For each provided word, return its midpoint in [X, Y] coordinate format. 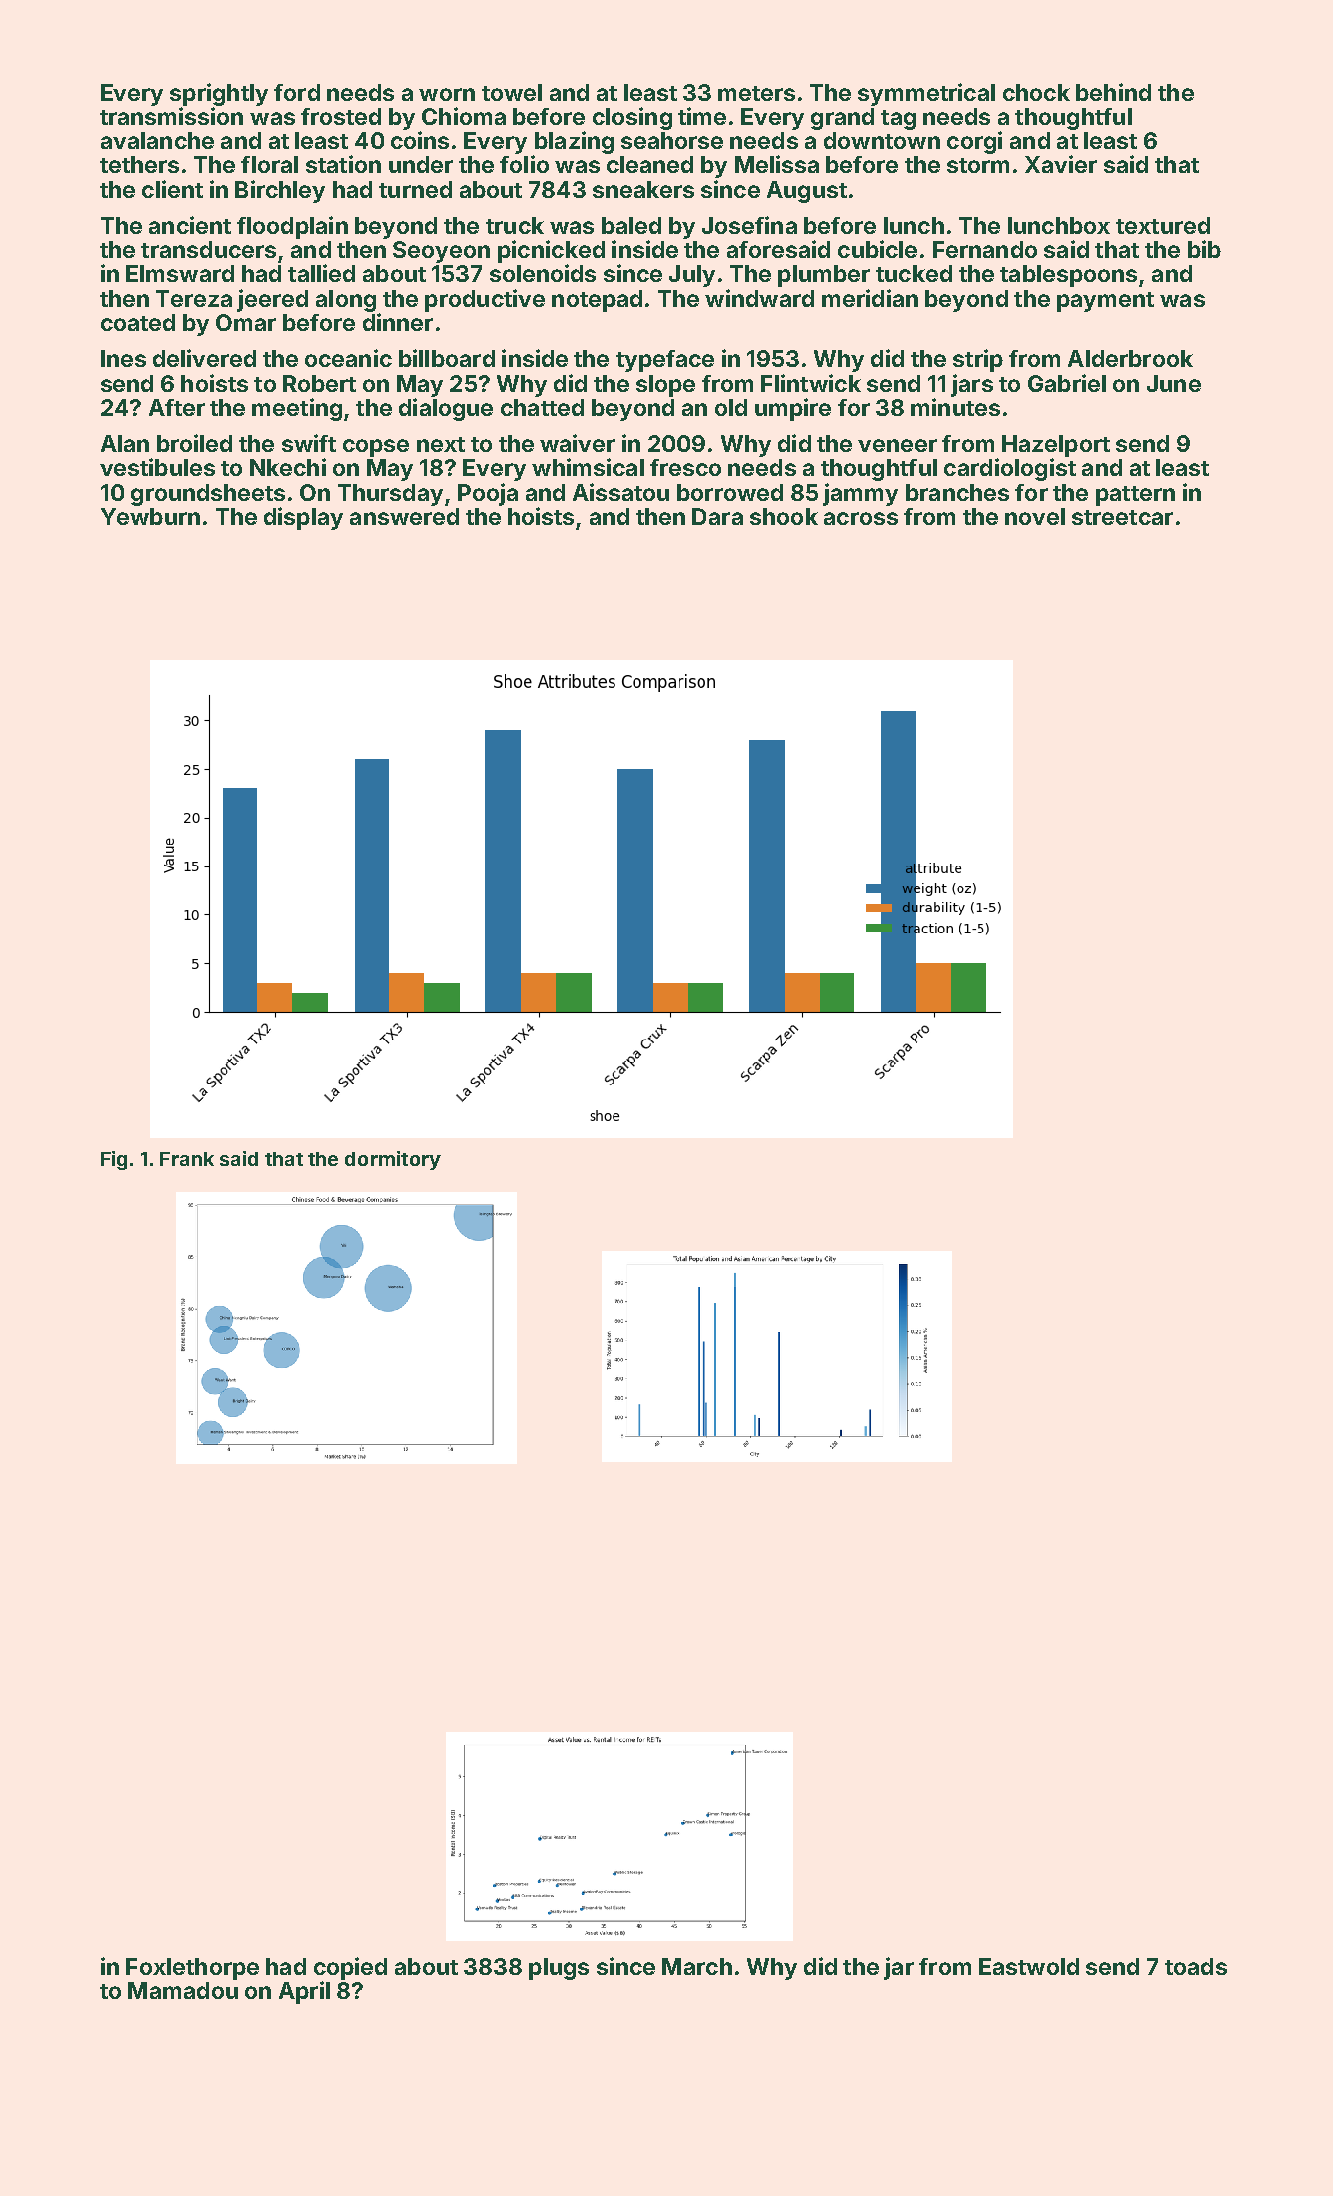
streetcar [1122, 517]
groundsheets [208, 495]
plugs [559, 1969]
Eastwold [1029, 1966]
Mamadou [183, 1990]
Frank [187, 1159]
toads [1196, 1966]
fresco [685, 467]
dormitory [393, 1160]
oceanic [348, 358]
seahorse [672, 140]
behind [1113, 92]
